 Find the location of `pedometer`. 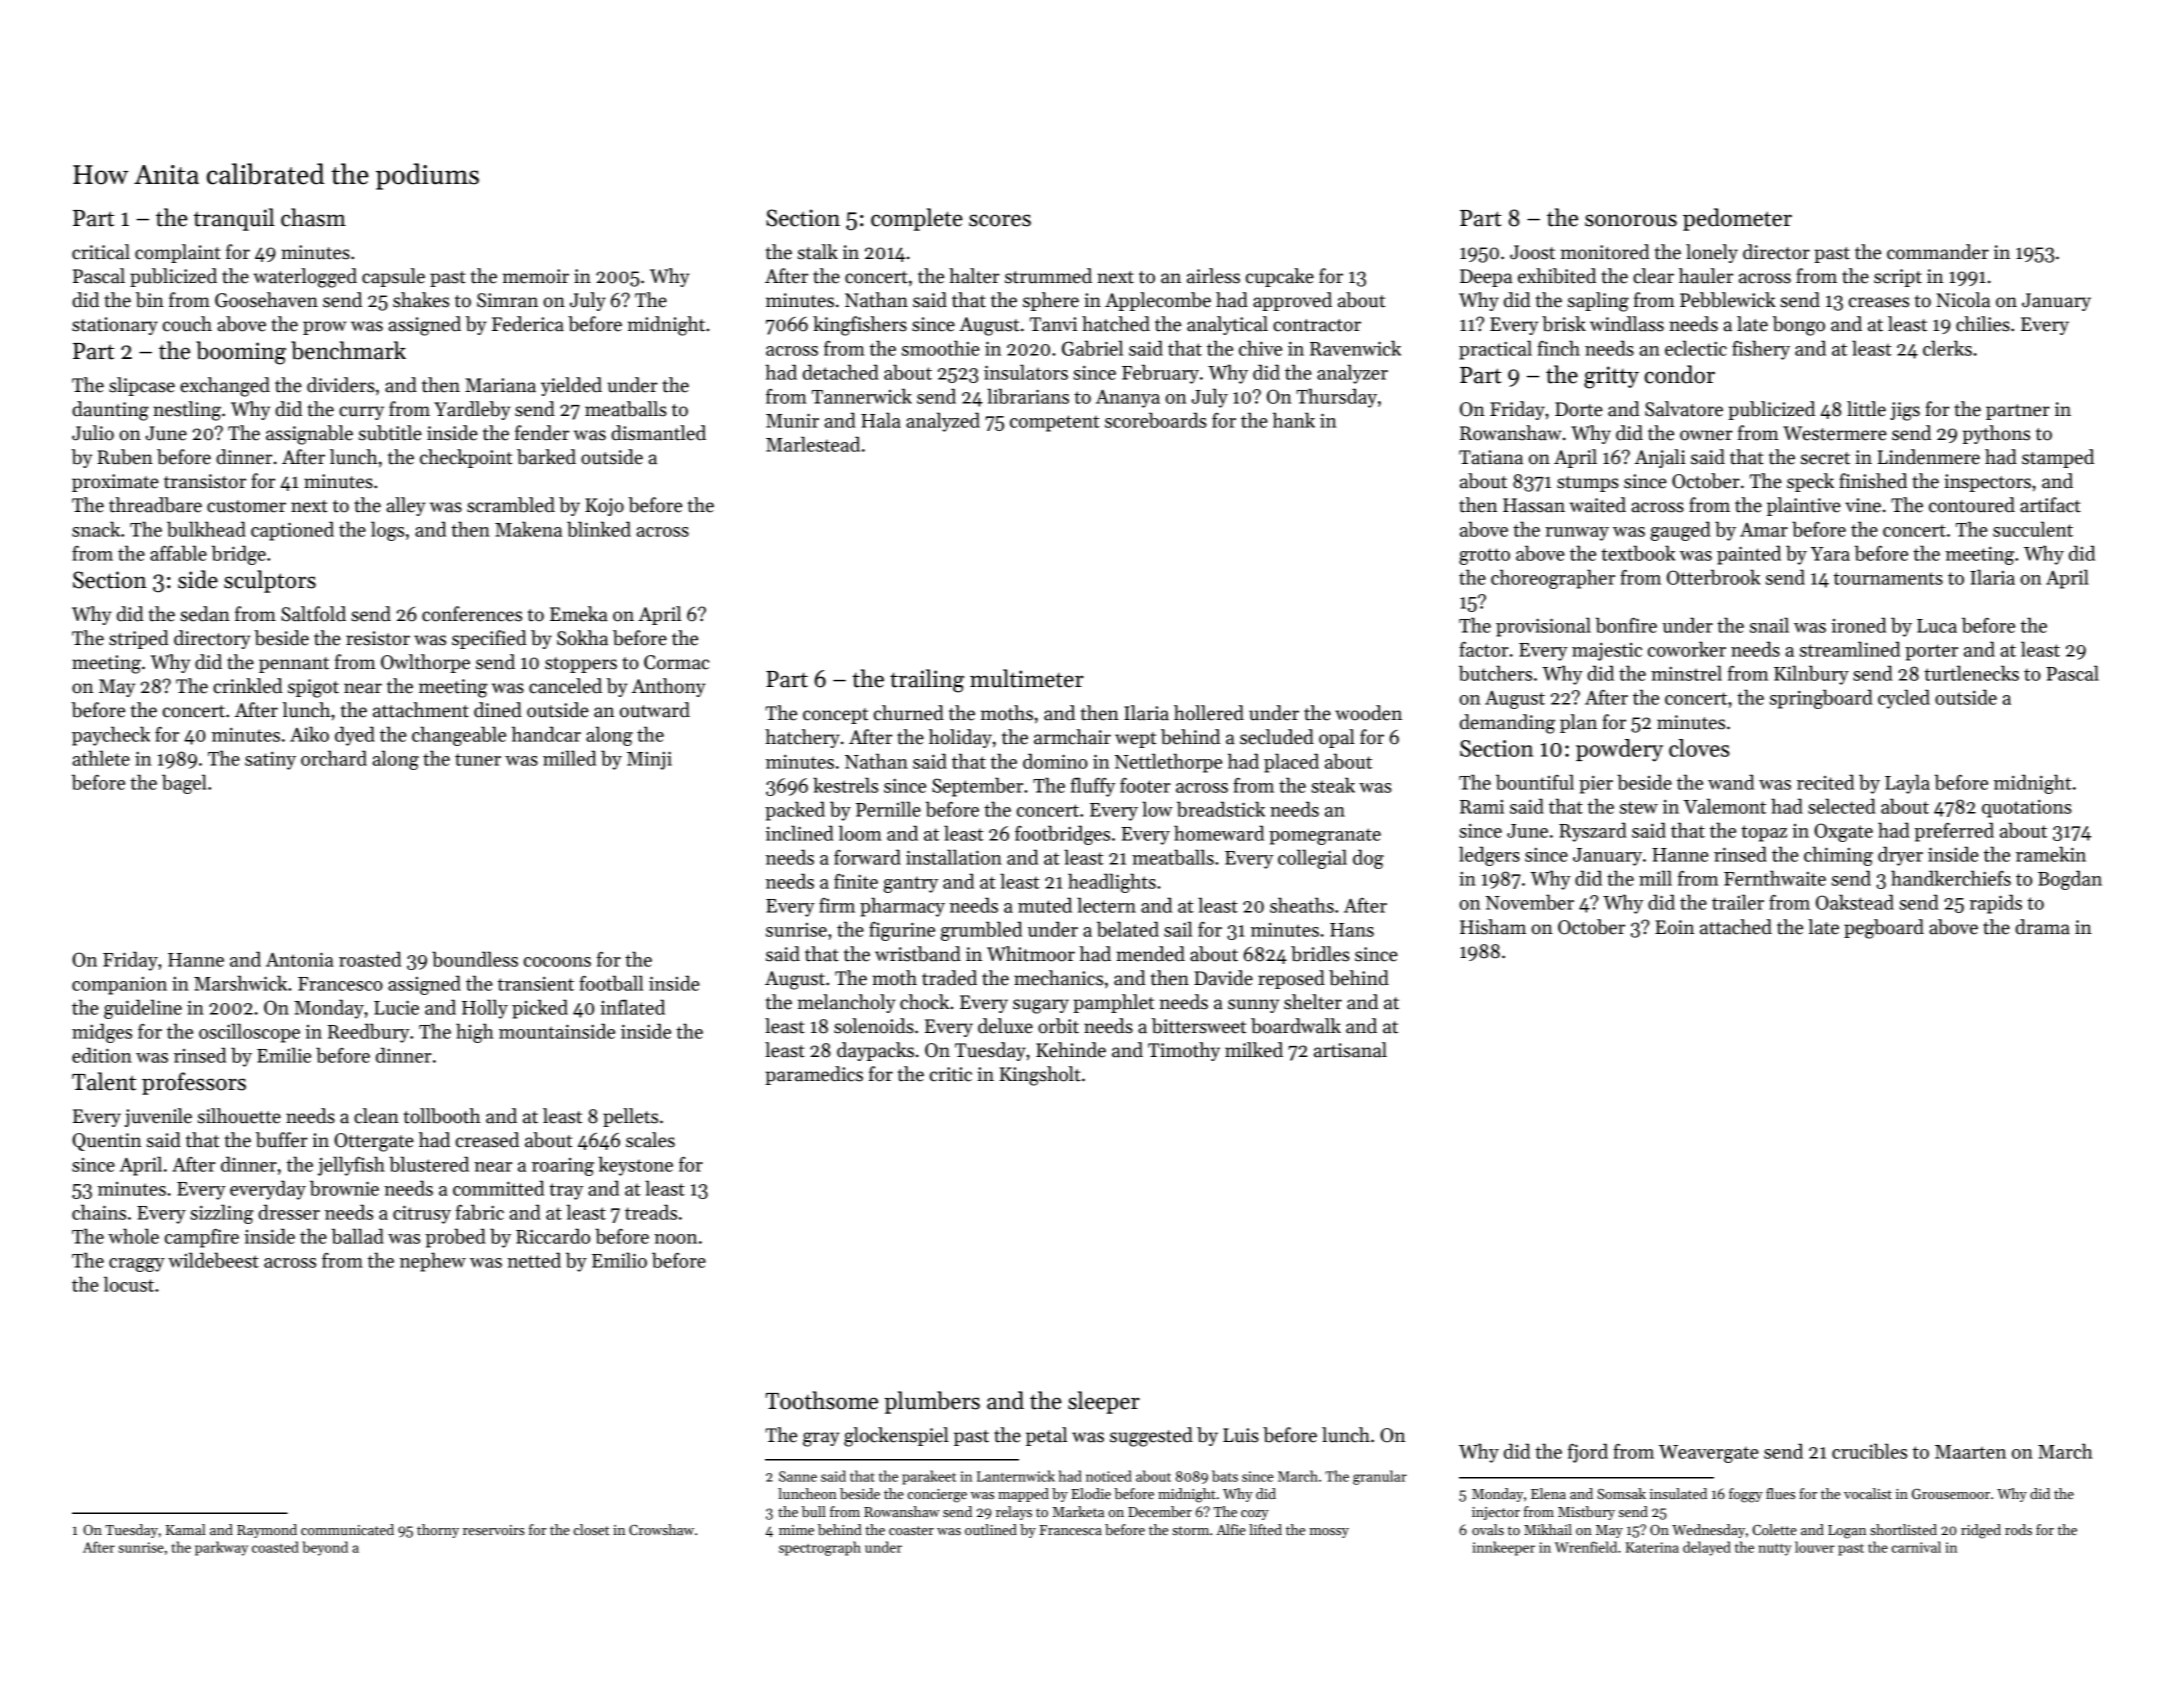

pedometer is located at coordinates (1737, 219).
